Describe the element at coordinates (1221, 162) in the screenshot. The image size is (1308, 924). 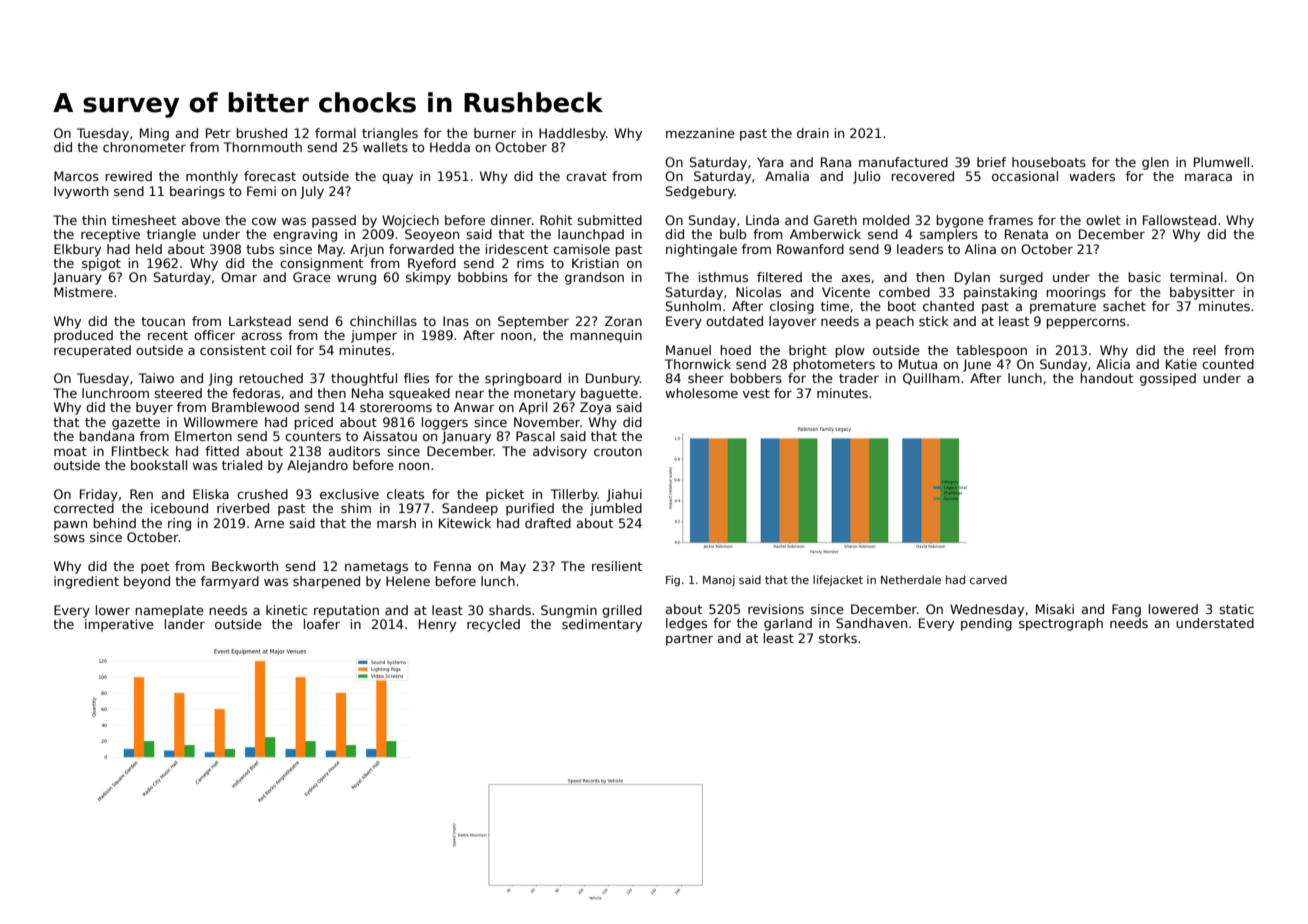
I see `Plumwell` at that location.
